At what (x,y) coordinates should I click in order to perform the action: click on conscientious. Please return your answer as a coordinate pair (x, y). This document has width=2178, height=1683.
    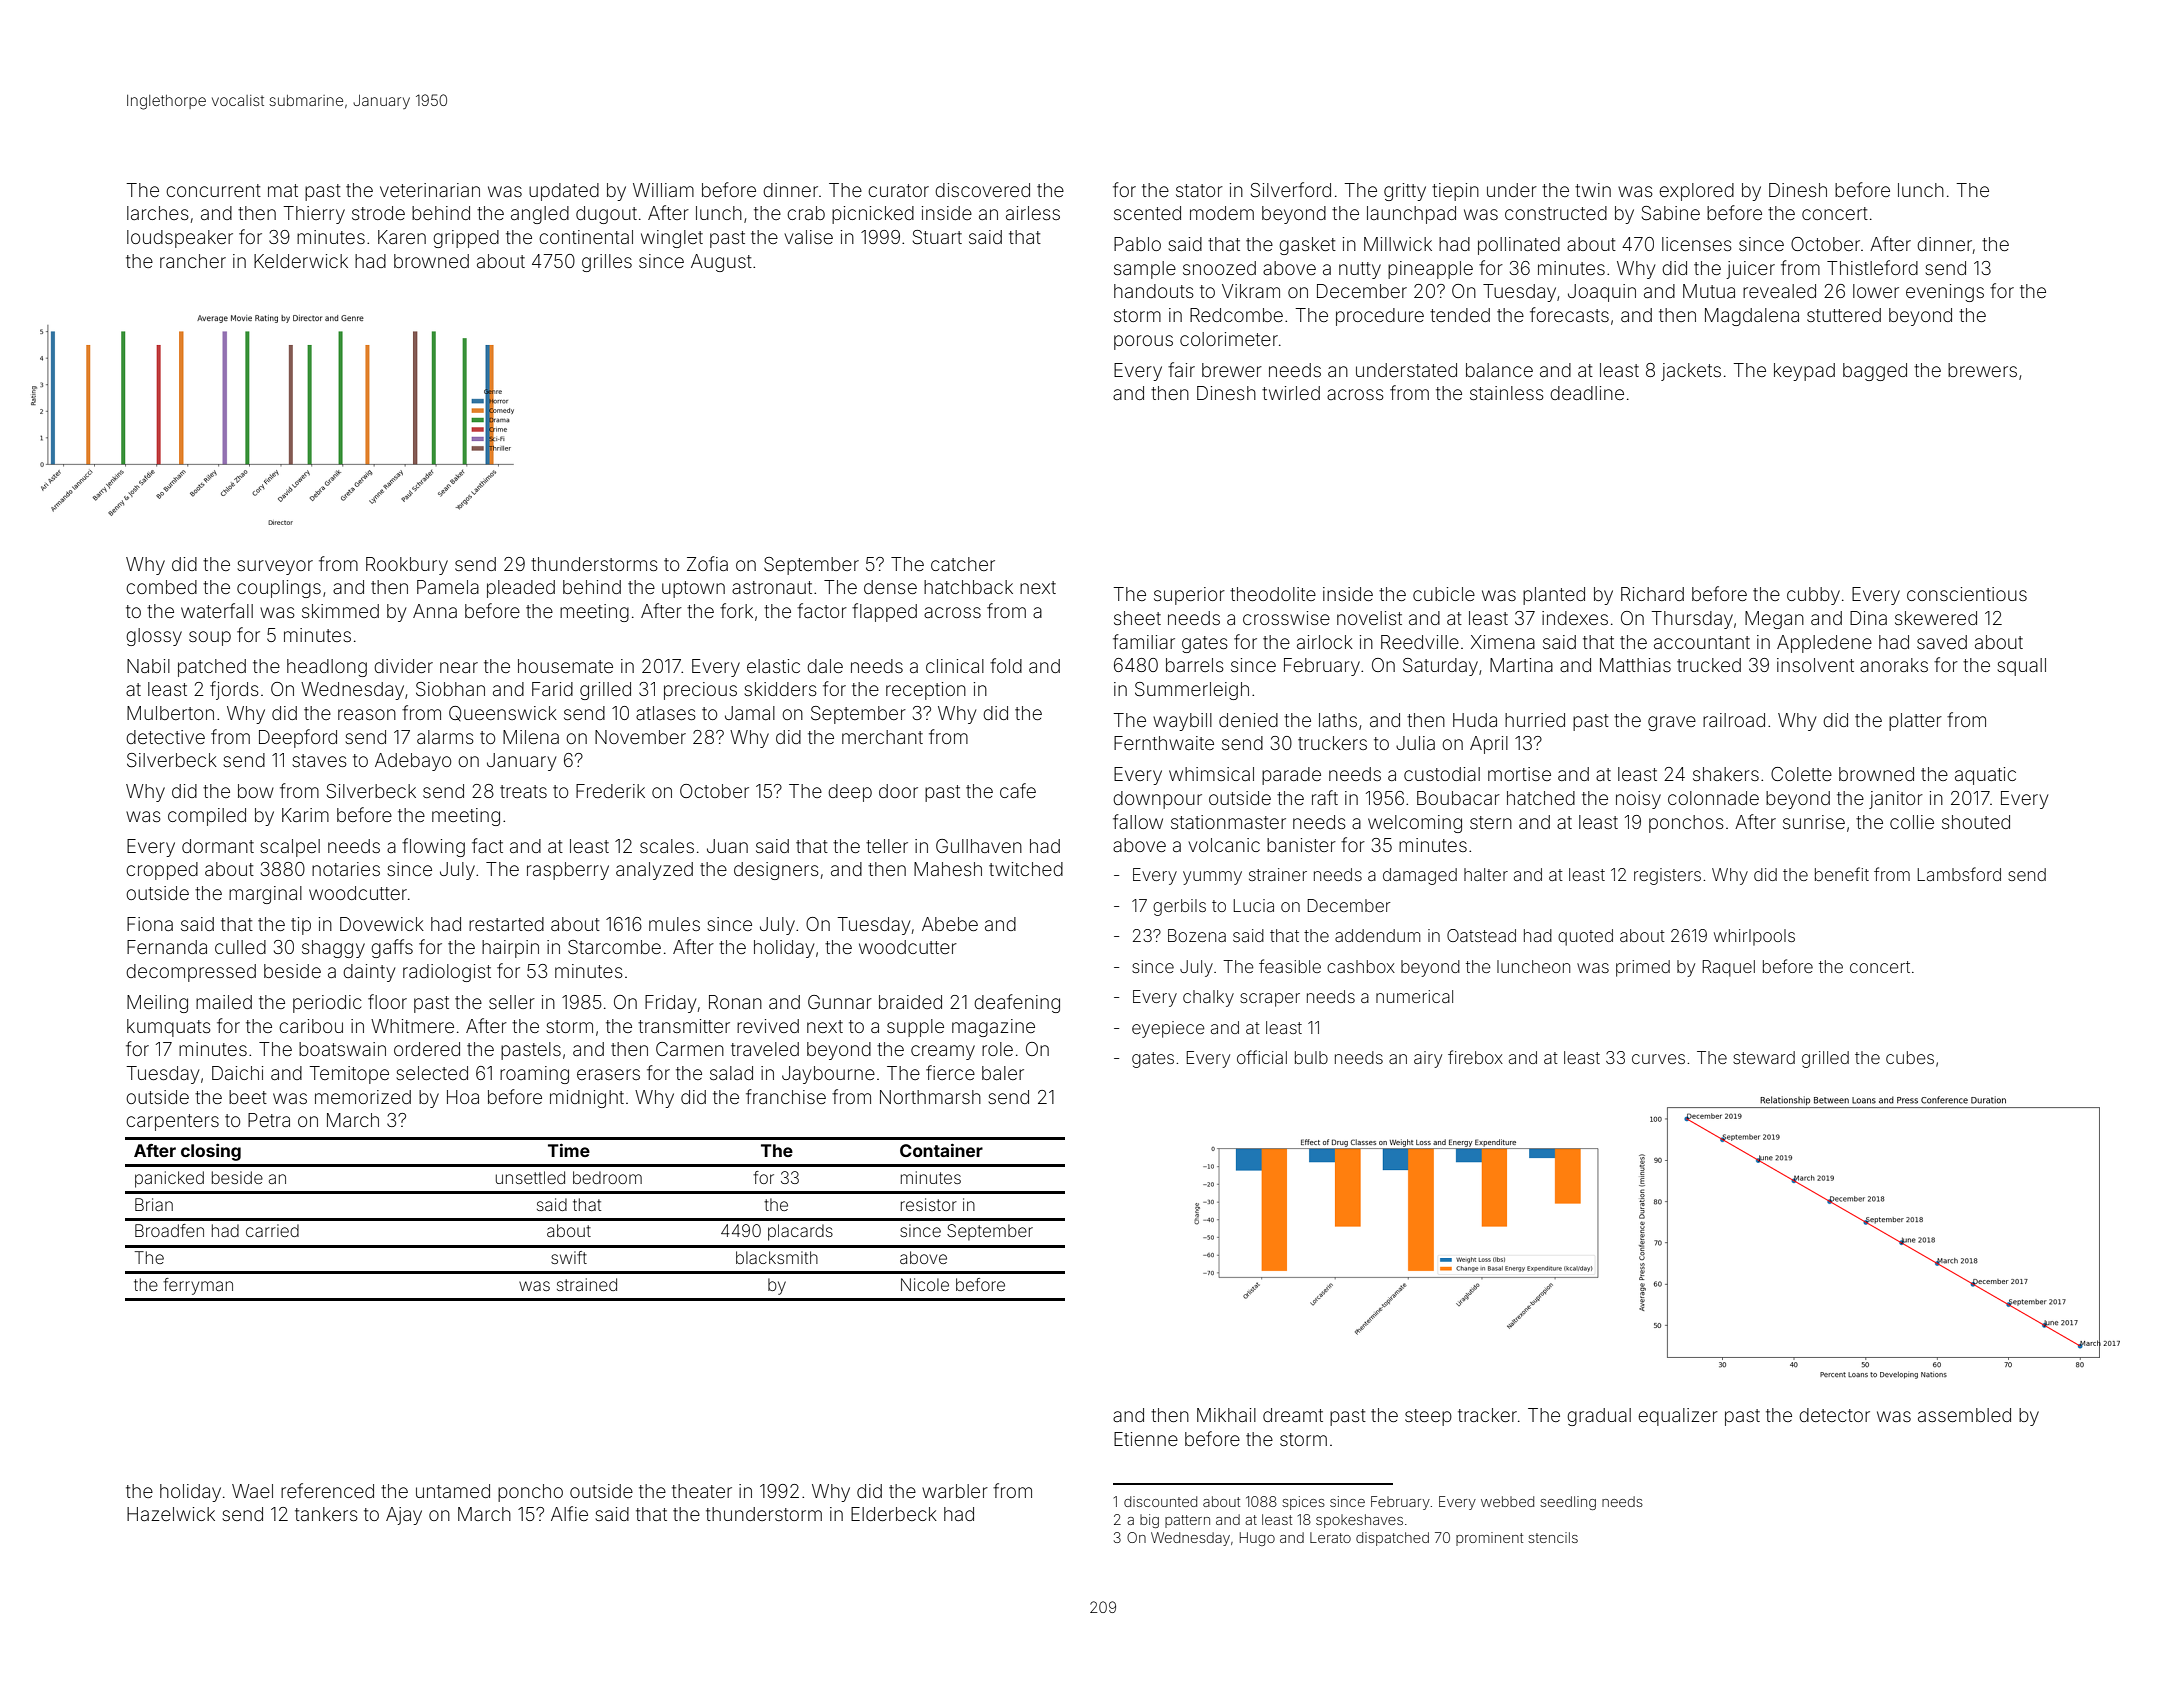
    Looking at the image, I should click on (1967, 594).
